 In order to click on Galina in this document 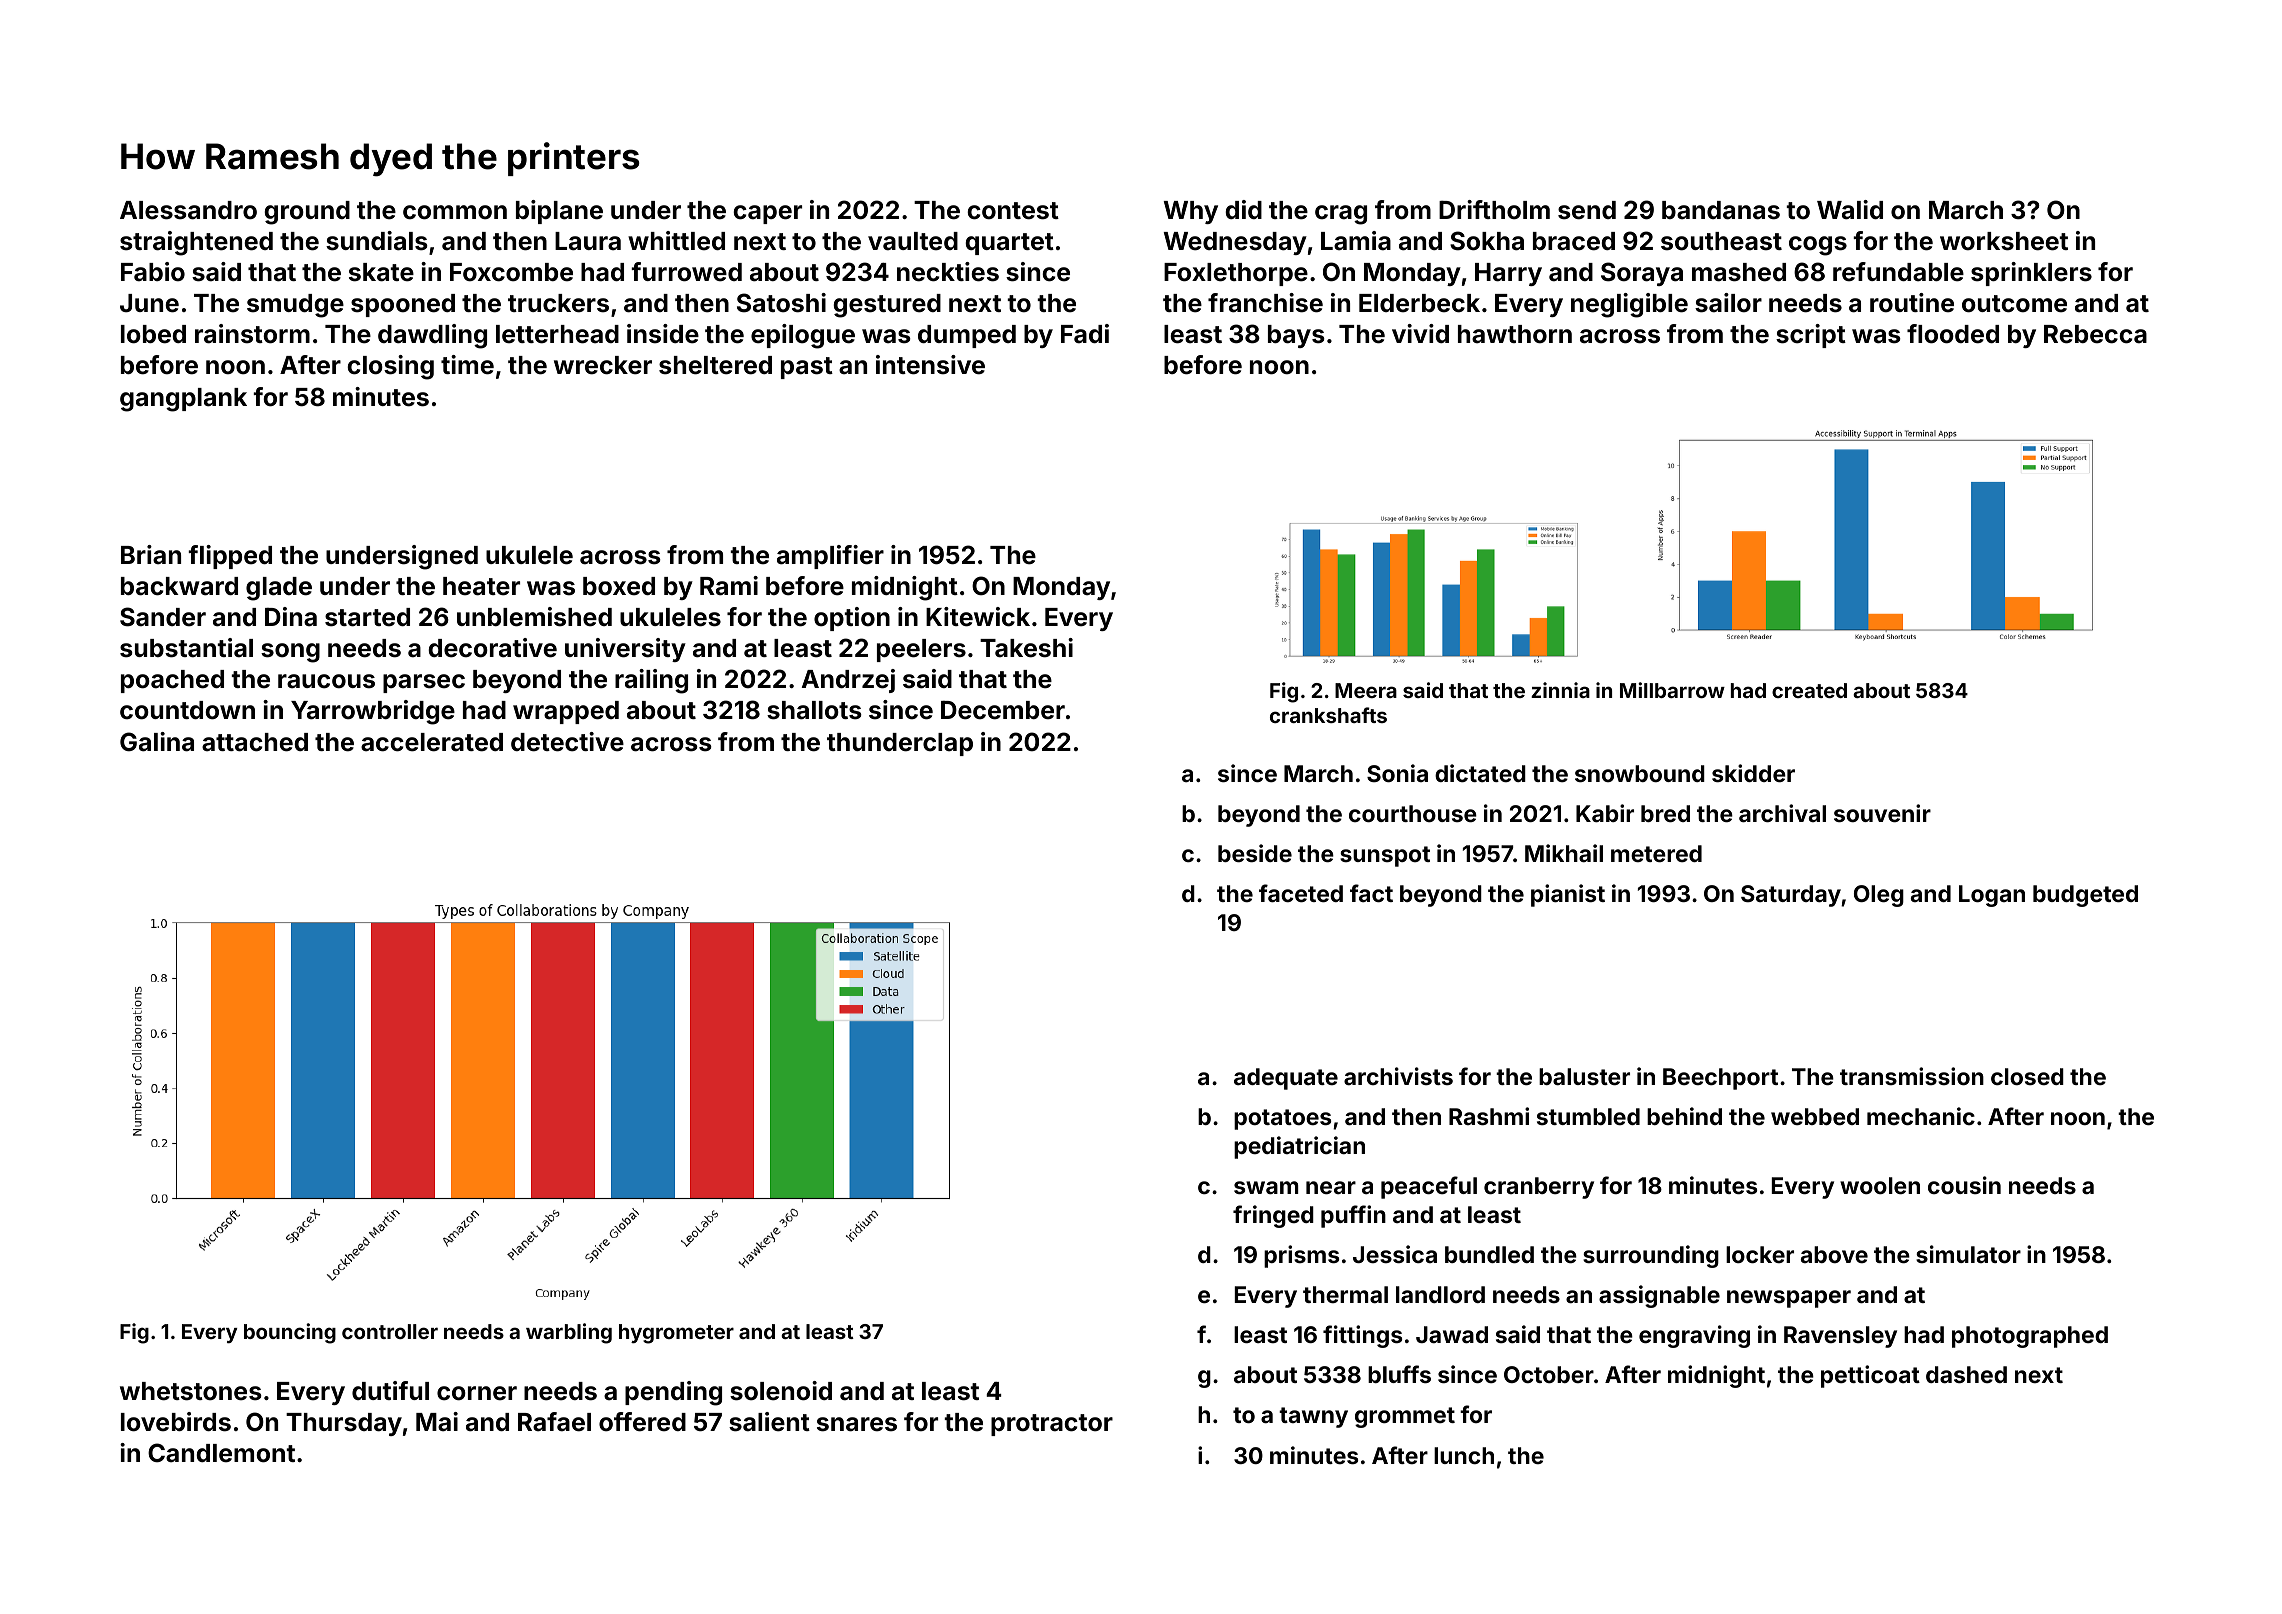, I will do `click(157, 742)`.
